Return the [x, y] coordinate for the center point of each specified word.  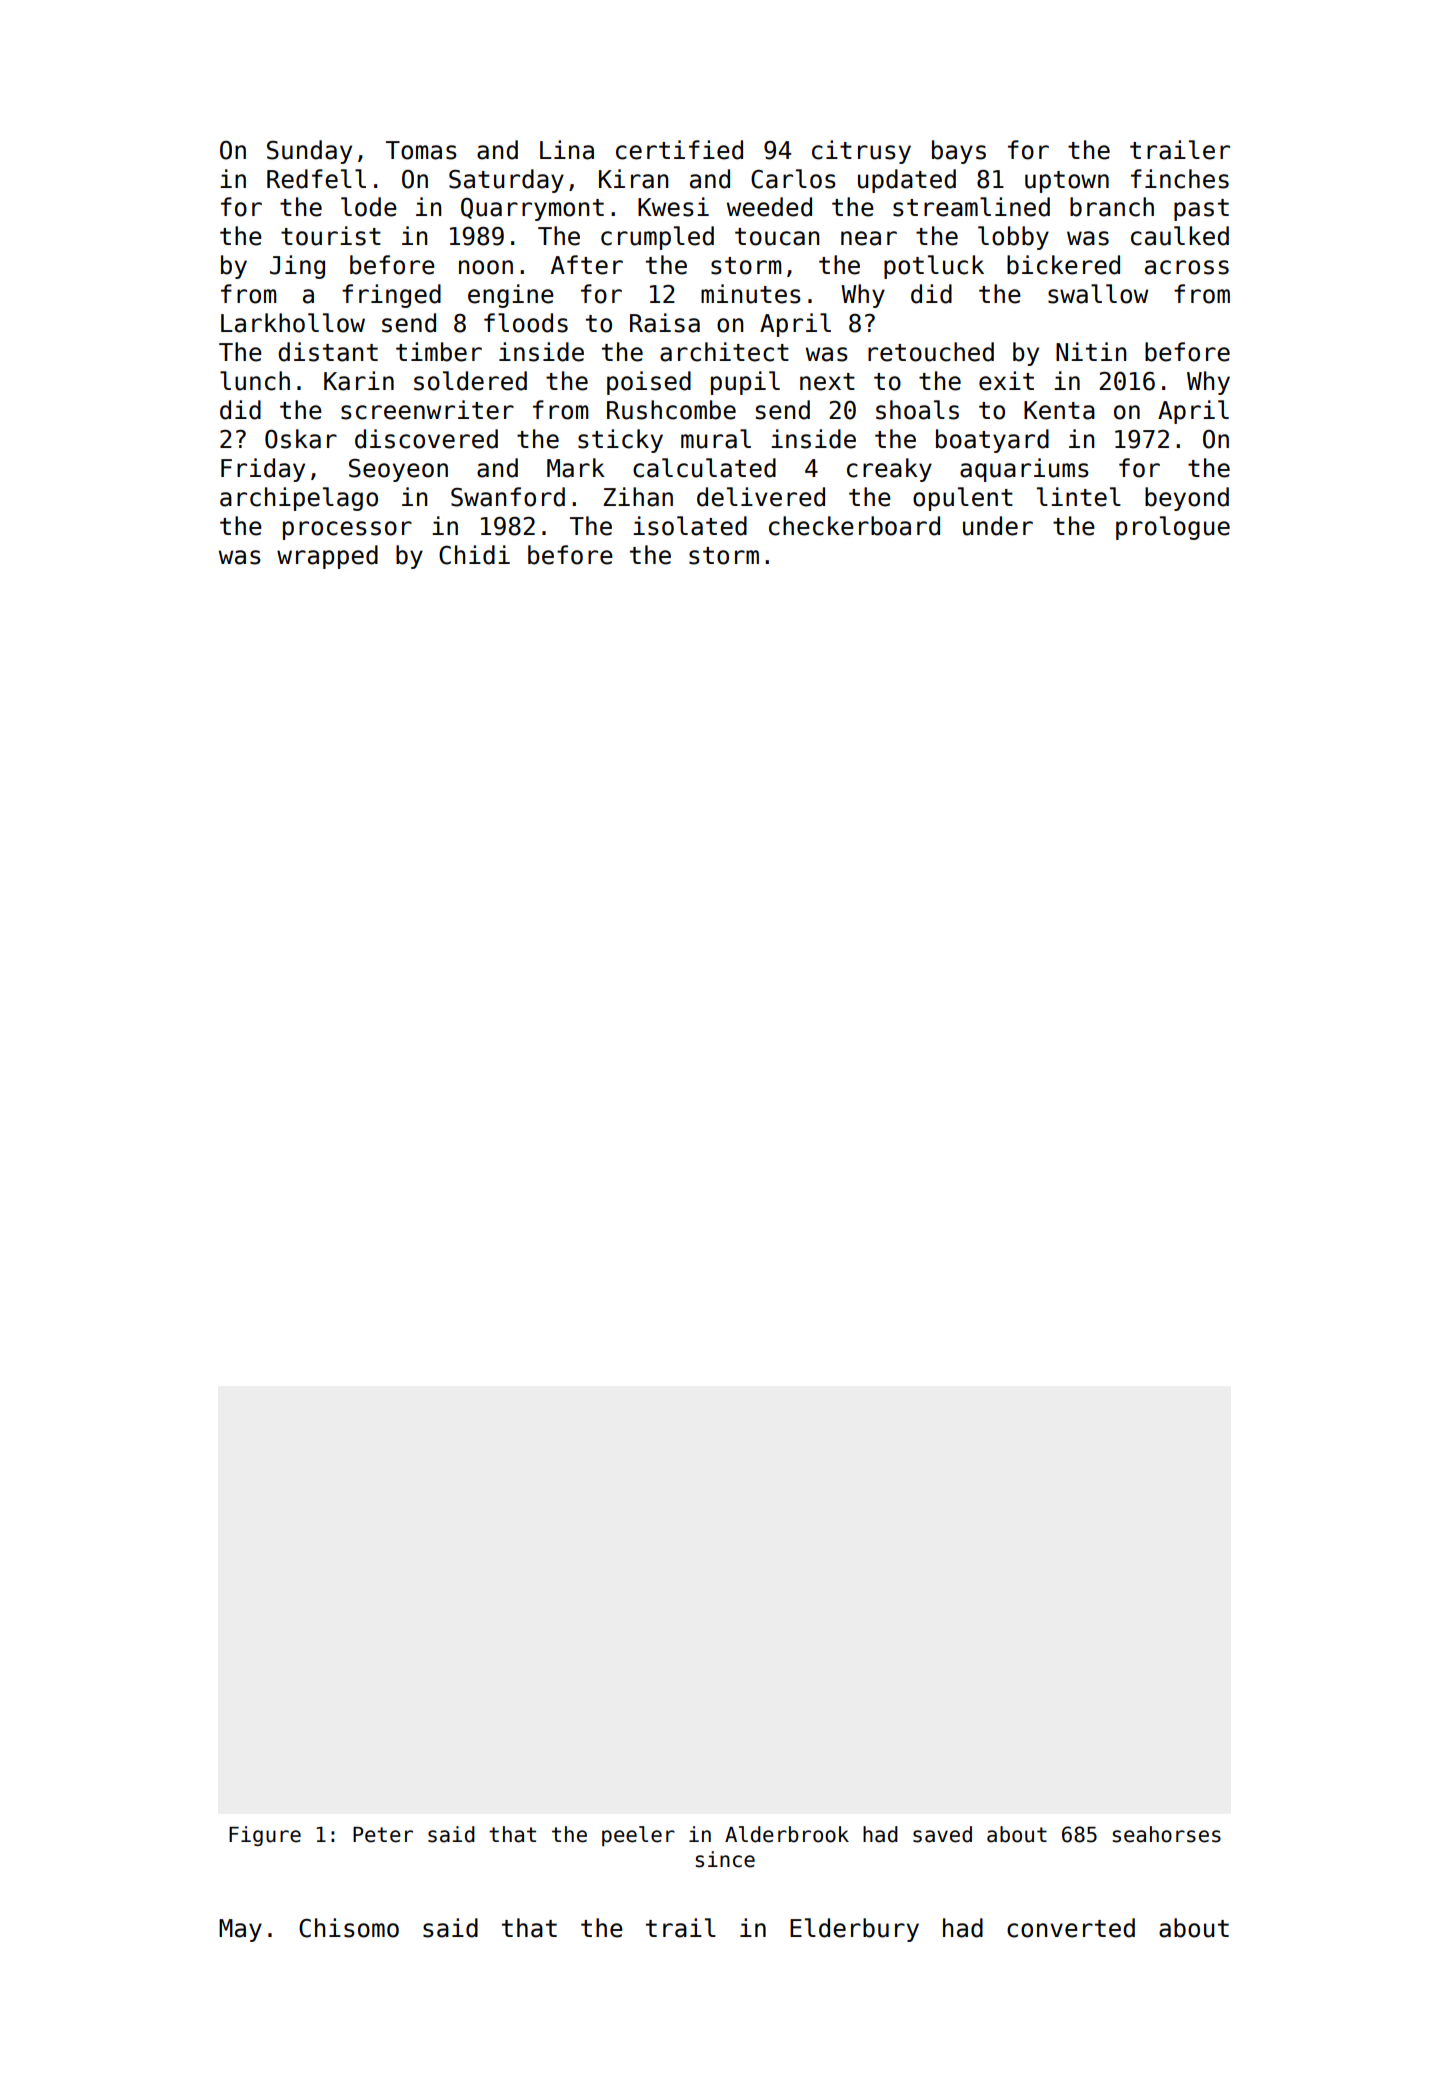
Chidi [474, 555]
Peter [383, 1835]
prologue [1173, 528]
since [725, 1859]
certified [679, 150]
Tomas [421, 150]
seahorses [1166, 1834]
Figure [265, 1836]
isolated [690, 526]
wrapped [327, 557]
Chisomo [349, 1928]
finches [1180, 179]
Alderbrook [787, 1834]
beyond [1187, 499]
